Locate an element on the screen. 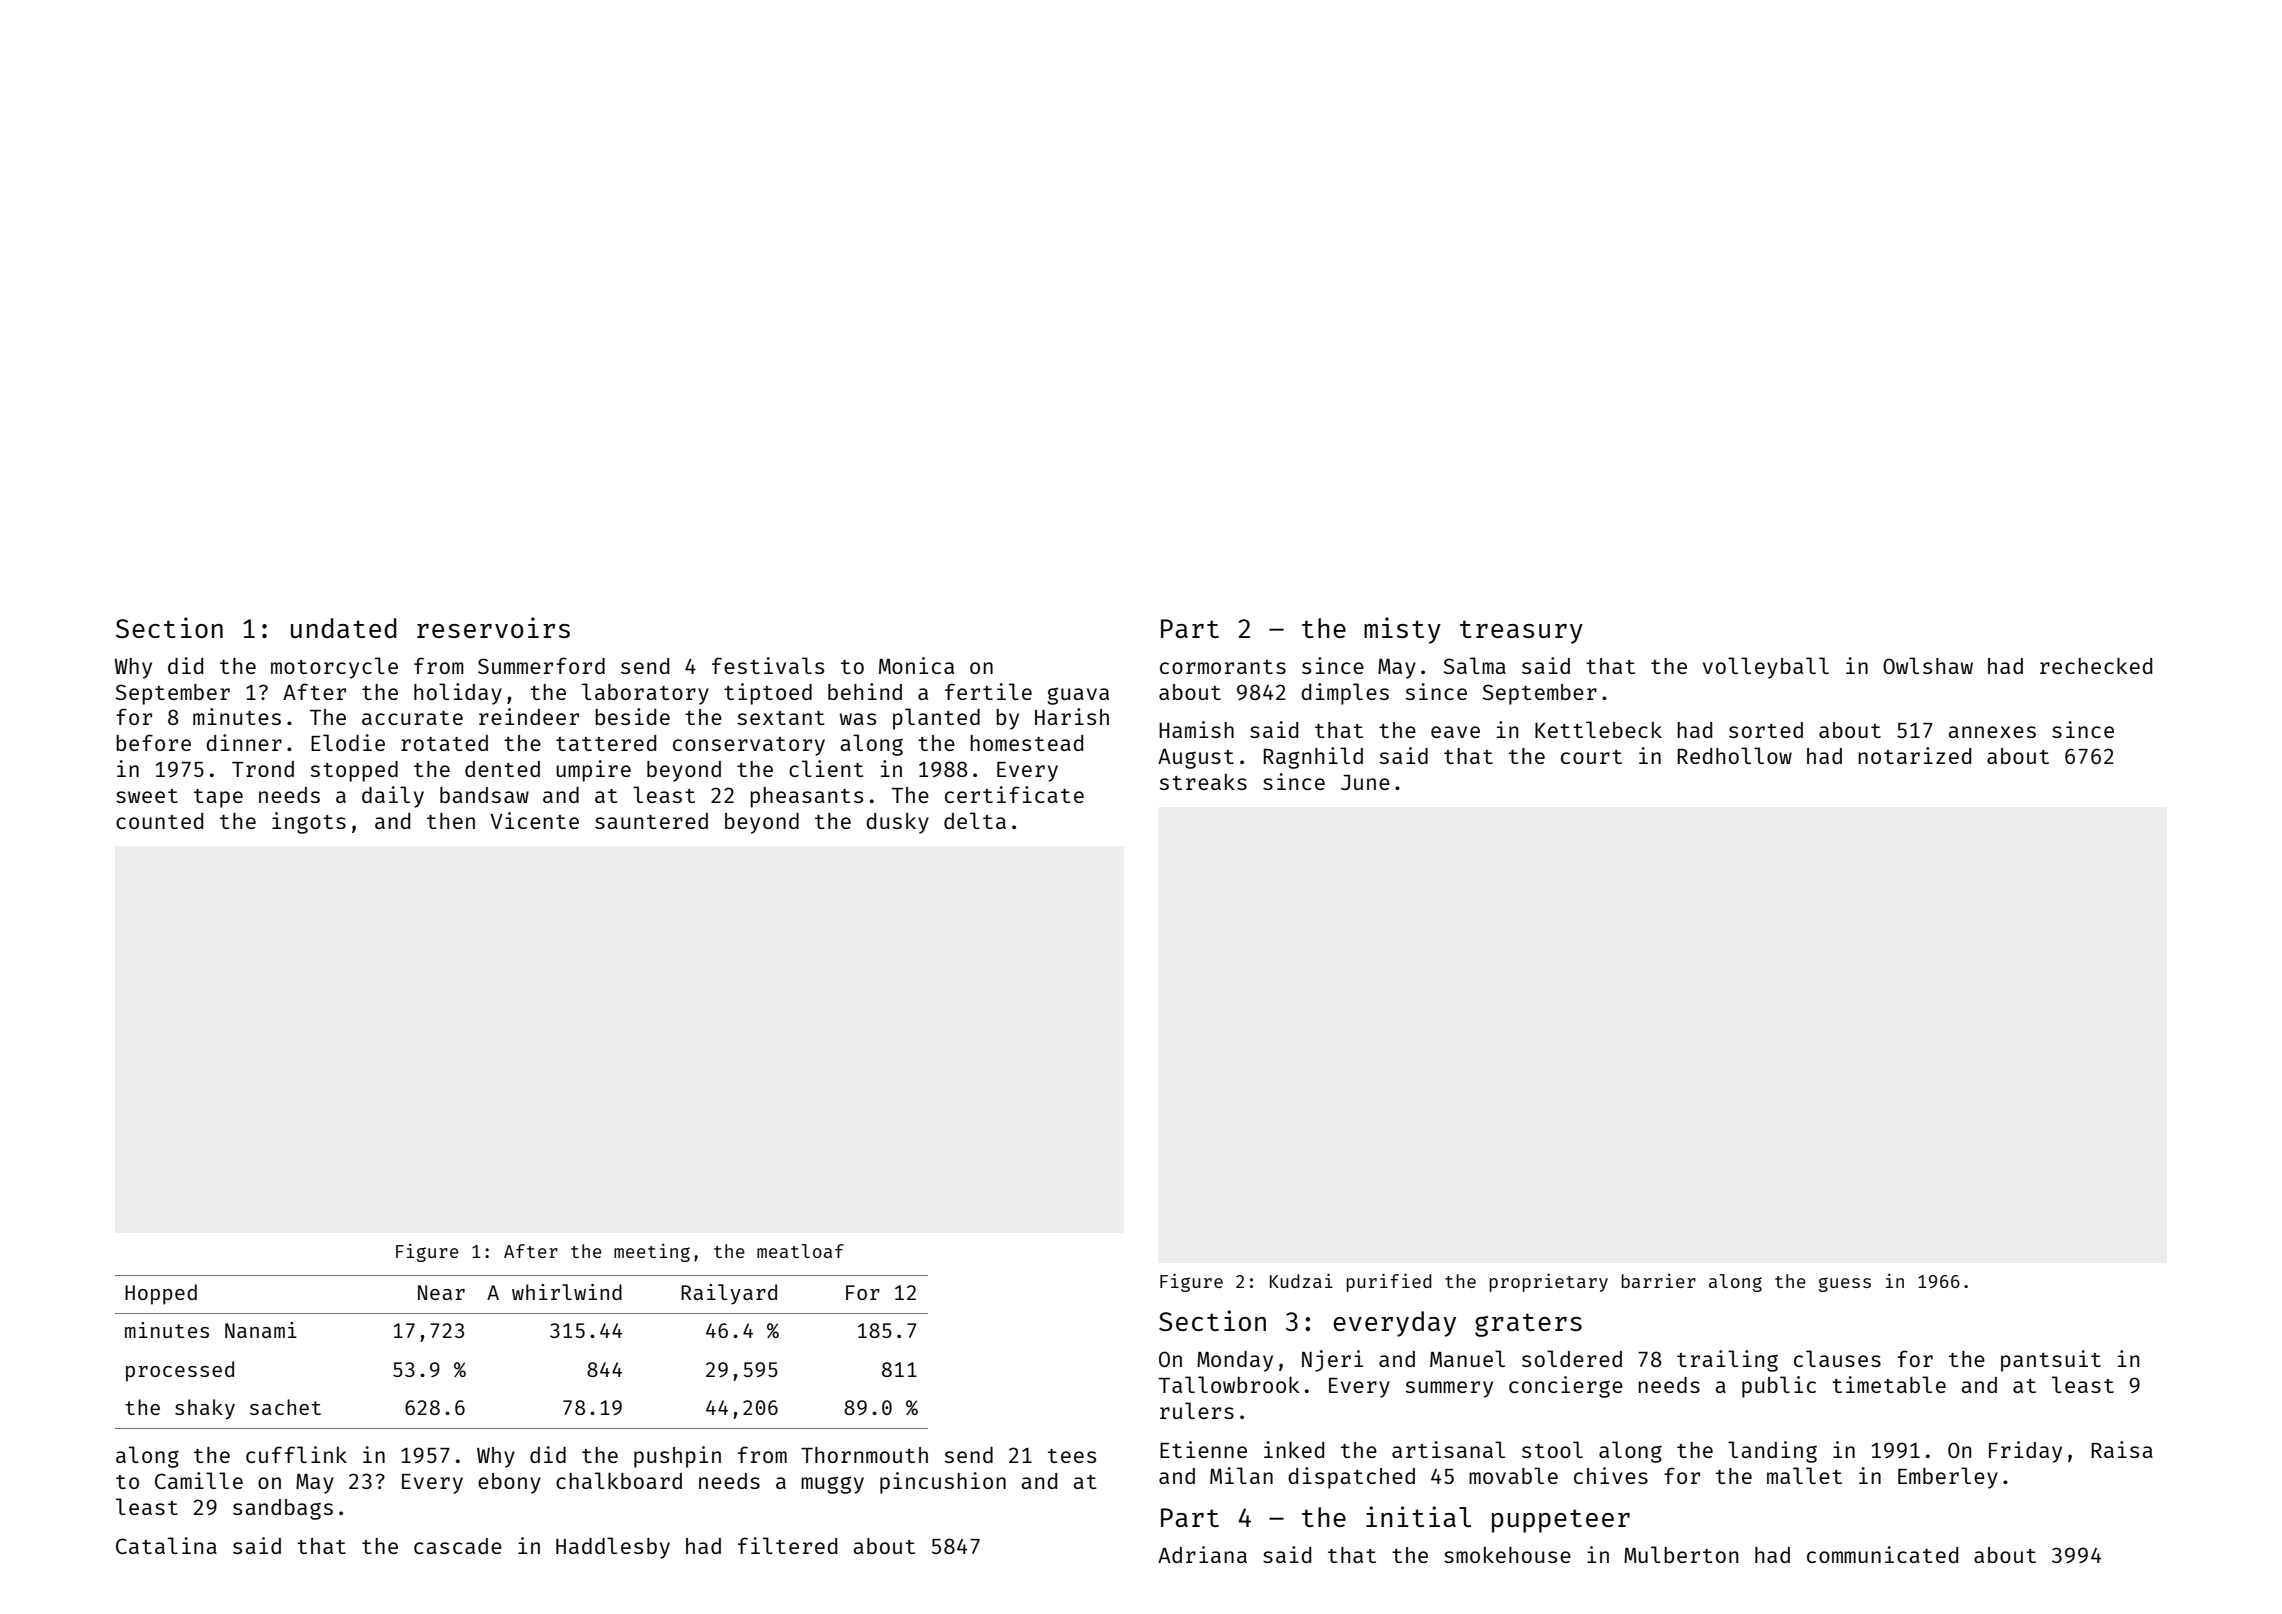  landing is located at coordinates (1772, 1452).
